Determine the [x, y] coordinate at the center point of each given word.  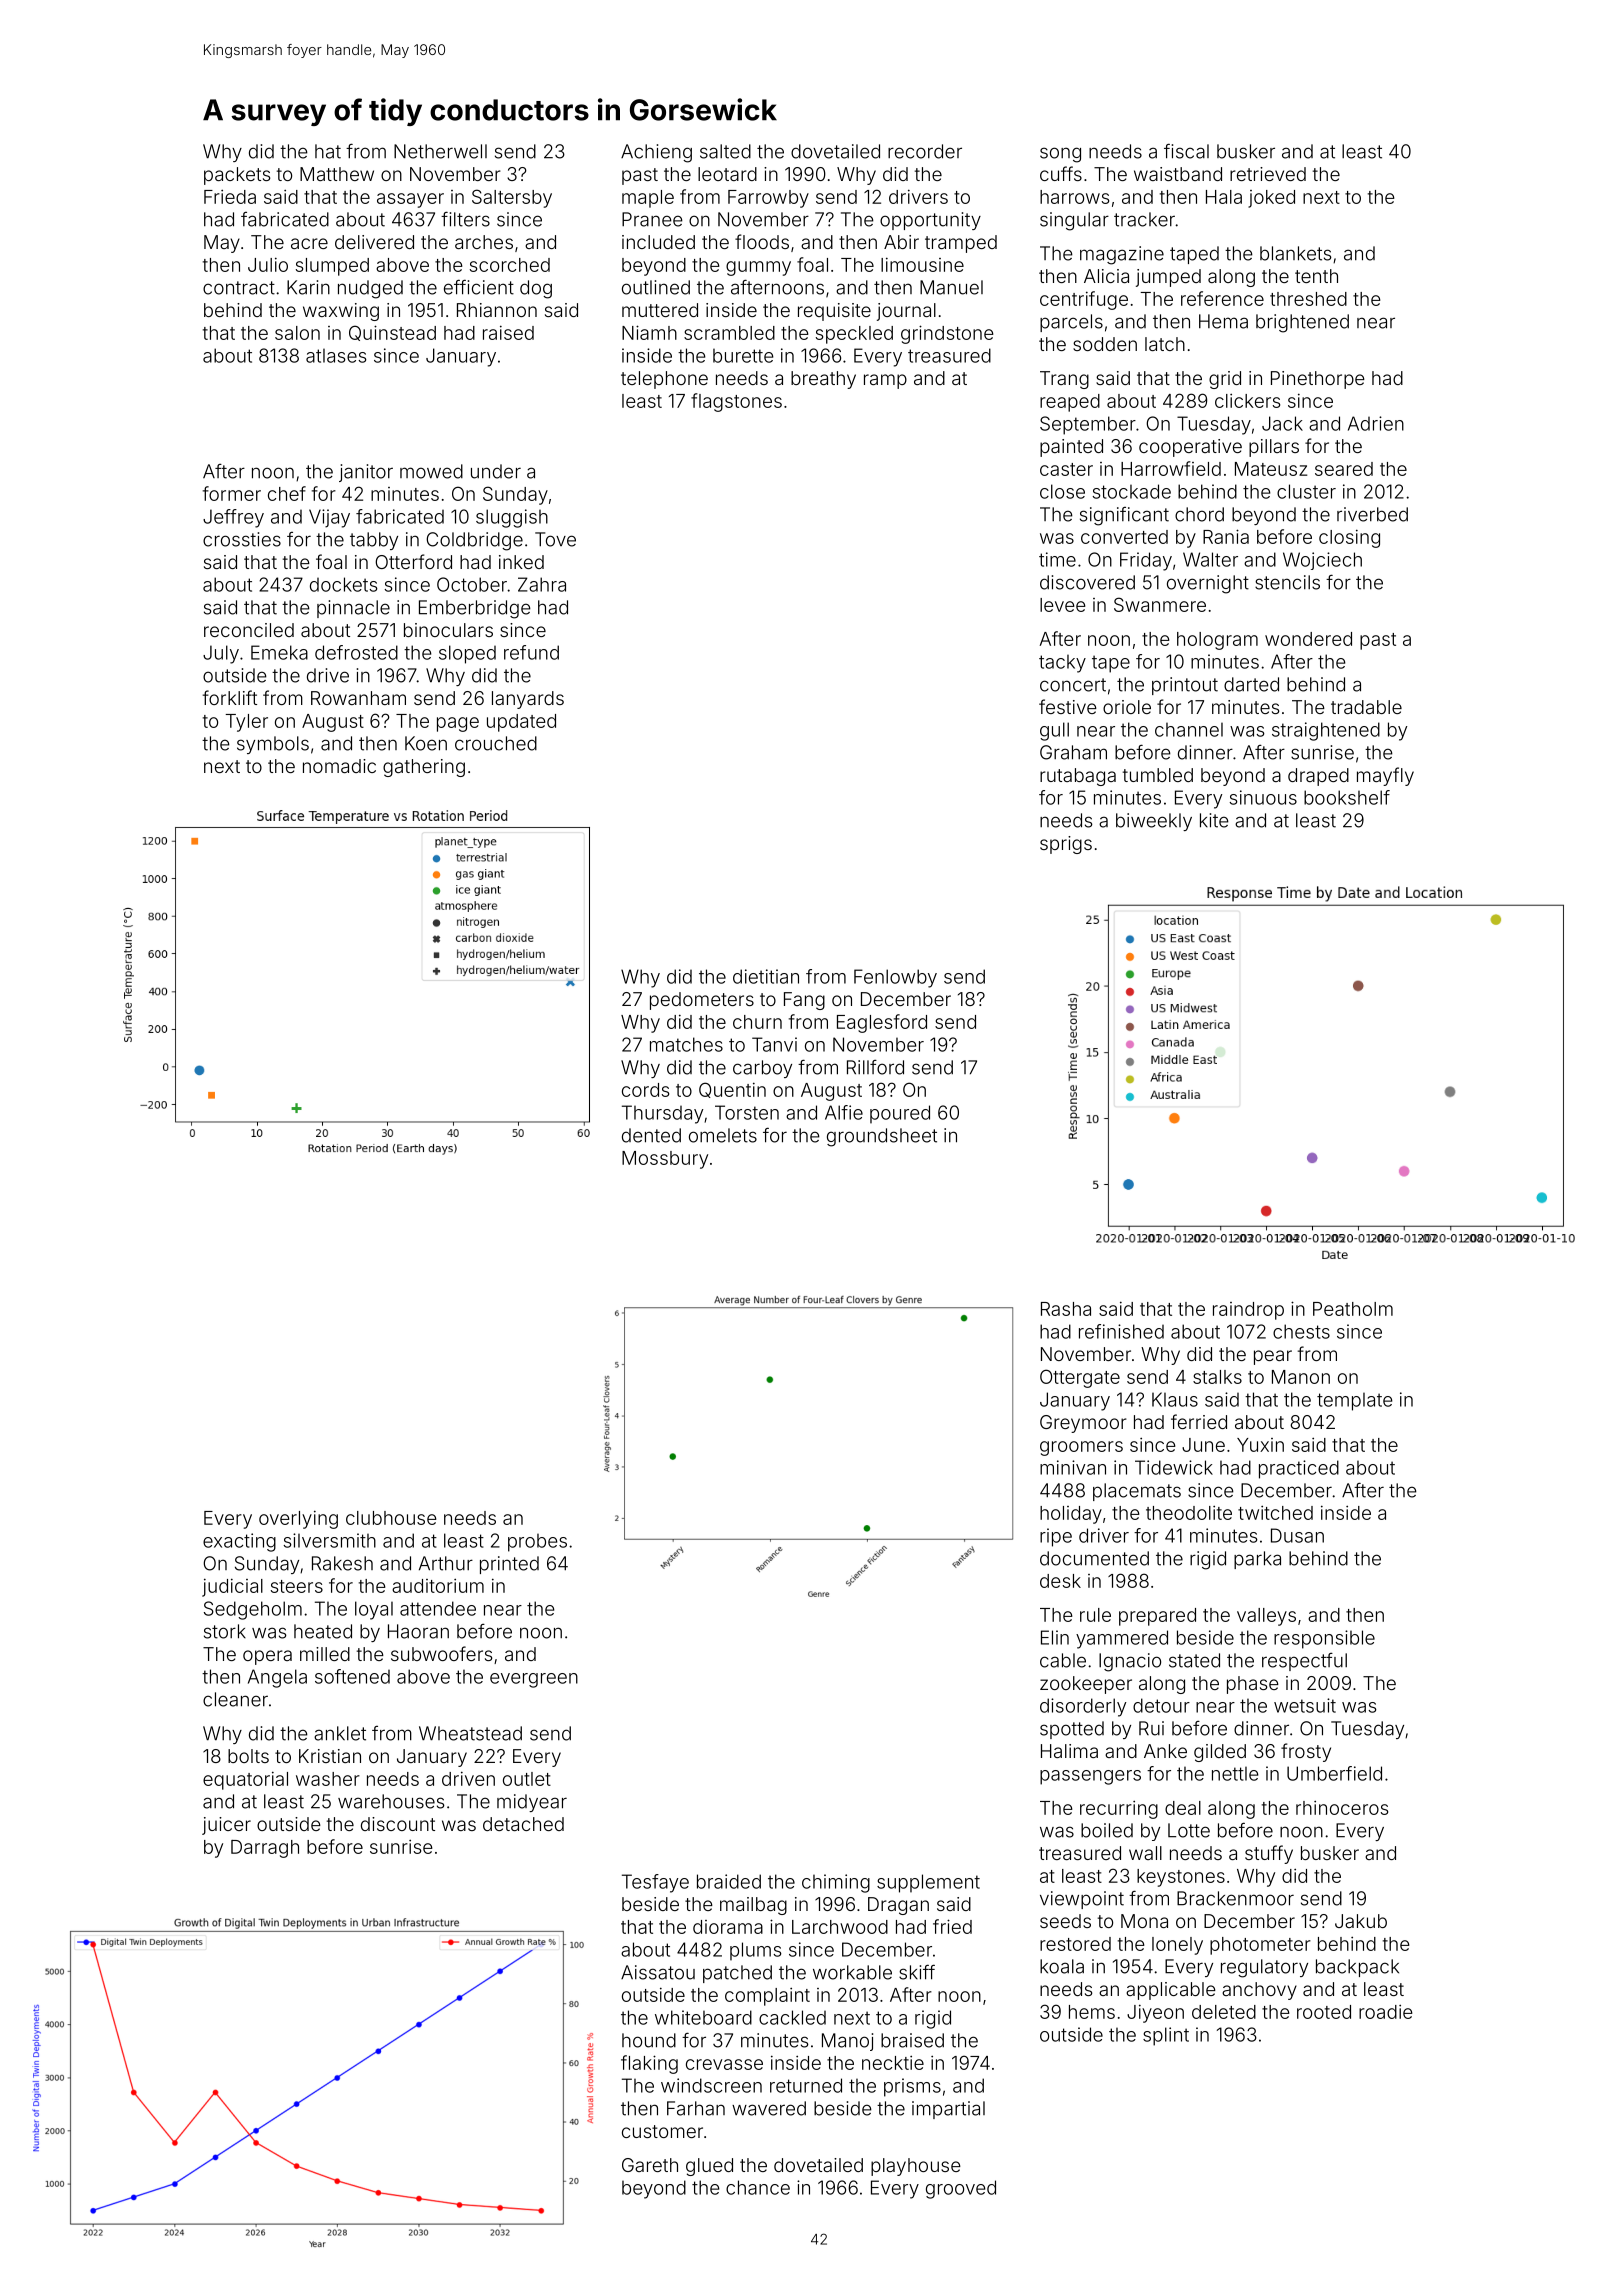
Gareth [650, 2165]
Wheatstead [470, 1733]
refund [531, 652]
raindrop [1248, 1311]
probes [537, 1543]
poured [900, 1114]
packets [237, 176]
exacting [239, 1542]
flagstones [736, 402]
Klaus [1175, 1399]
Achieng [656, 153]
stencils [1287, 582]
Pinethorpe [1318, 380]
